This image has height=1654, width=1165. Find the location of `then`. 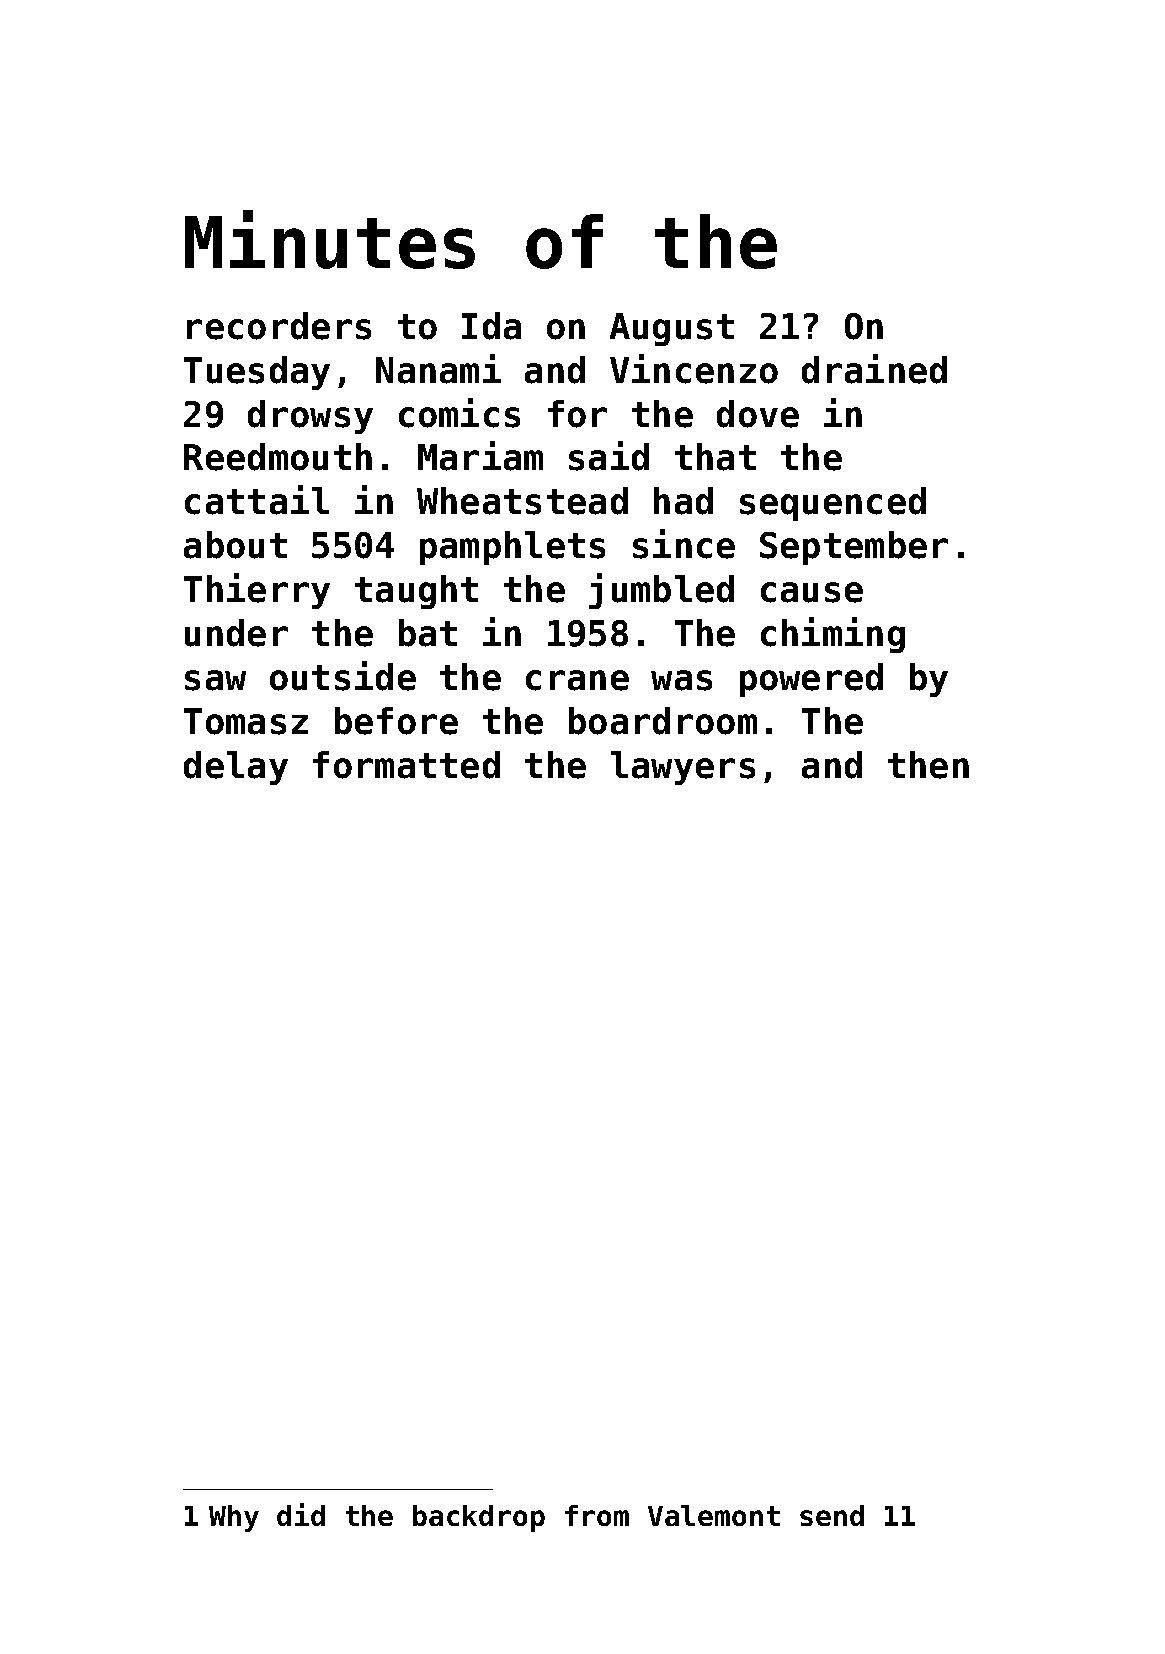

then is located at coordinates (928, 765).
